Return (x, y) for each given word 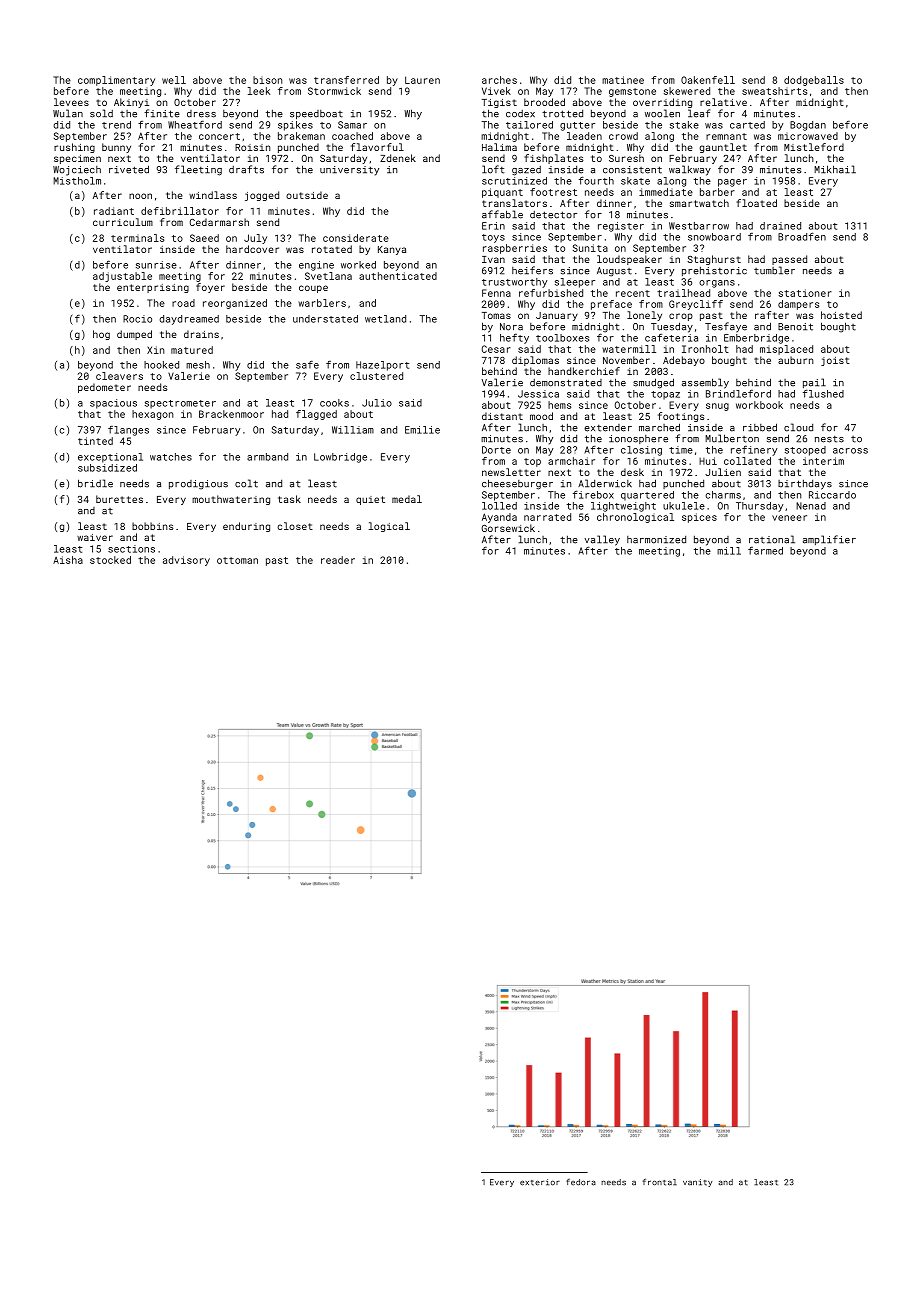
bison (267, 80)
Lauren (422, 80)
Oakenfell (708, 80)
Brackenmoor (231, 414)
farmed (765, 551)
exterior (540, 1182)
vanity (697, 1183)
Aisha (68, 560)
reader (338, 560)
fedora (581, 1182)
